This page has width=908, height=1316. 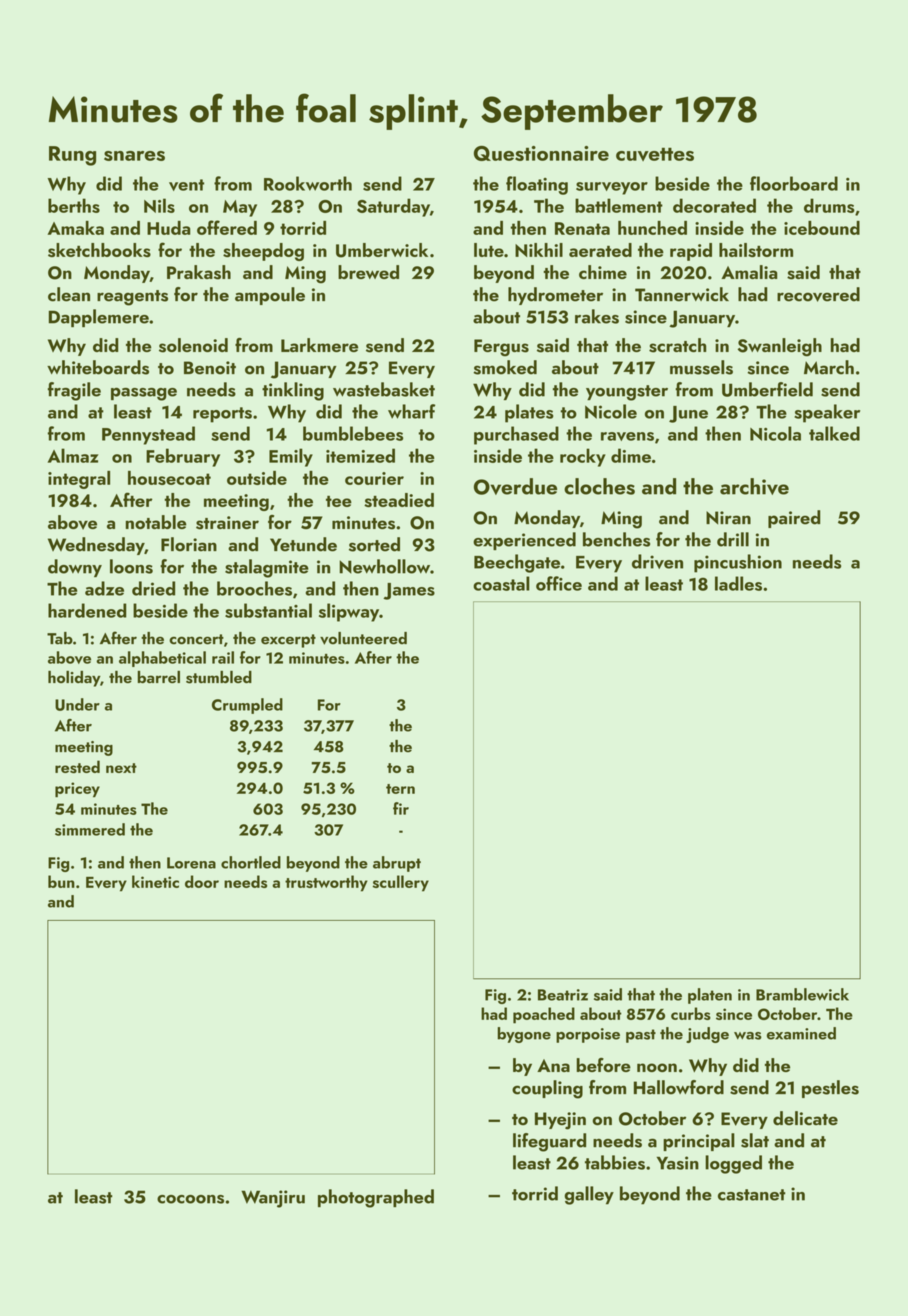 What do you see at coordinates (559, 583) in the page?
I see `office` at bounding box center [559, 583].
